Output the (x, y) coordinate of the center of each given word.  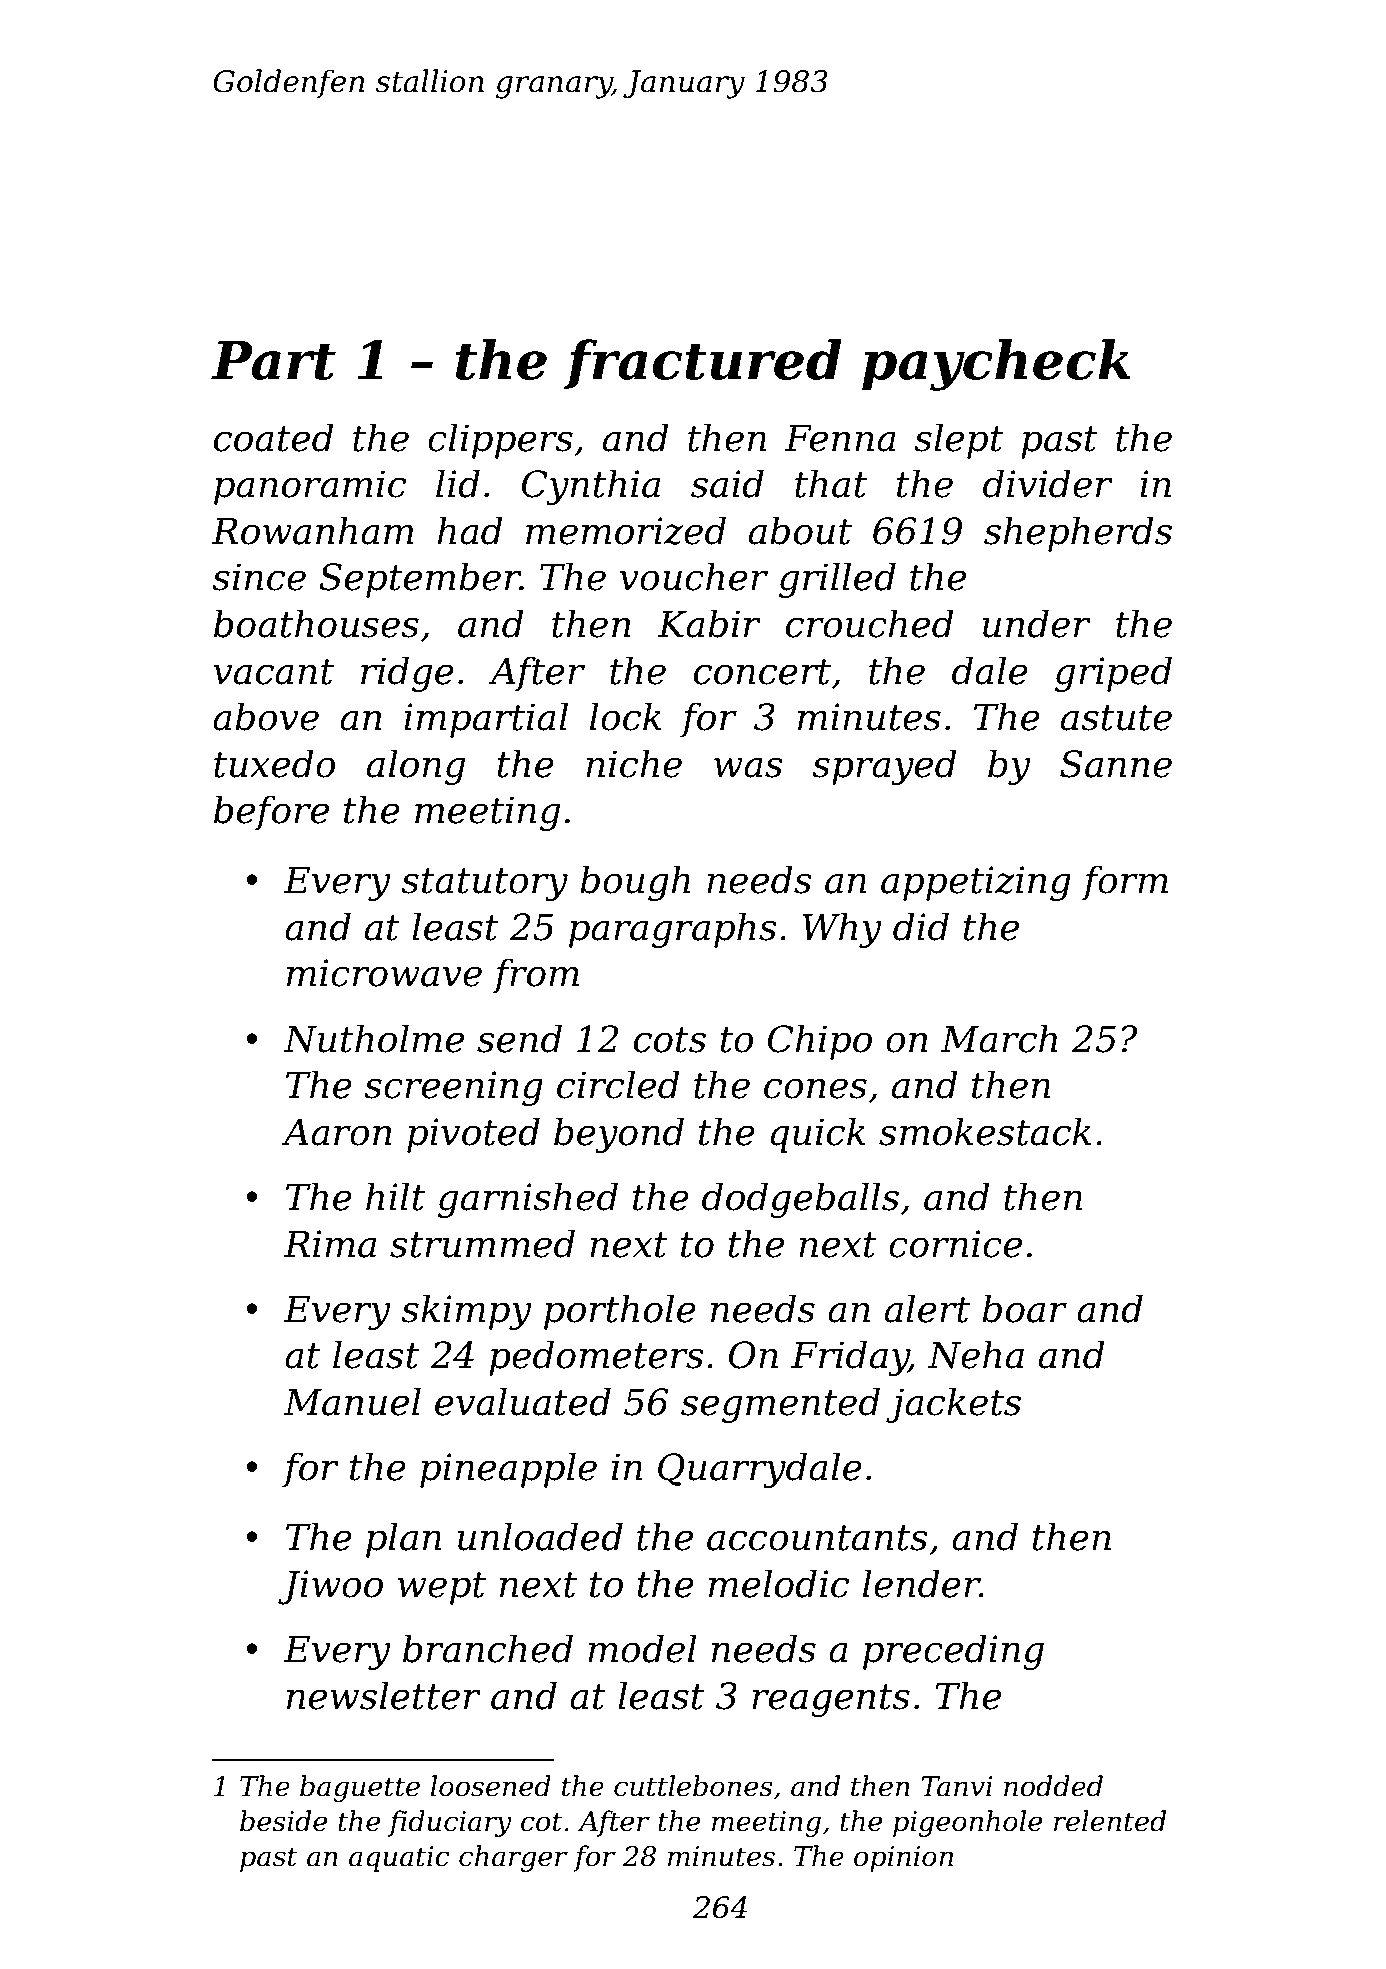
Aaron (336, 1132)
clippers (500, 441)
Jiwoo (330, 1587)
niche (634, 763)
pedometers (596, 1358)
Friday (850, 1358)
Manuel (352, 1401)
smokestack (985, 1131)
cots (670, 1040)
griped (1113, 674)
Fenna (840, 438)
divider (1048, 483)
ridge (407, 674)
